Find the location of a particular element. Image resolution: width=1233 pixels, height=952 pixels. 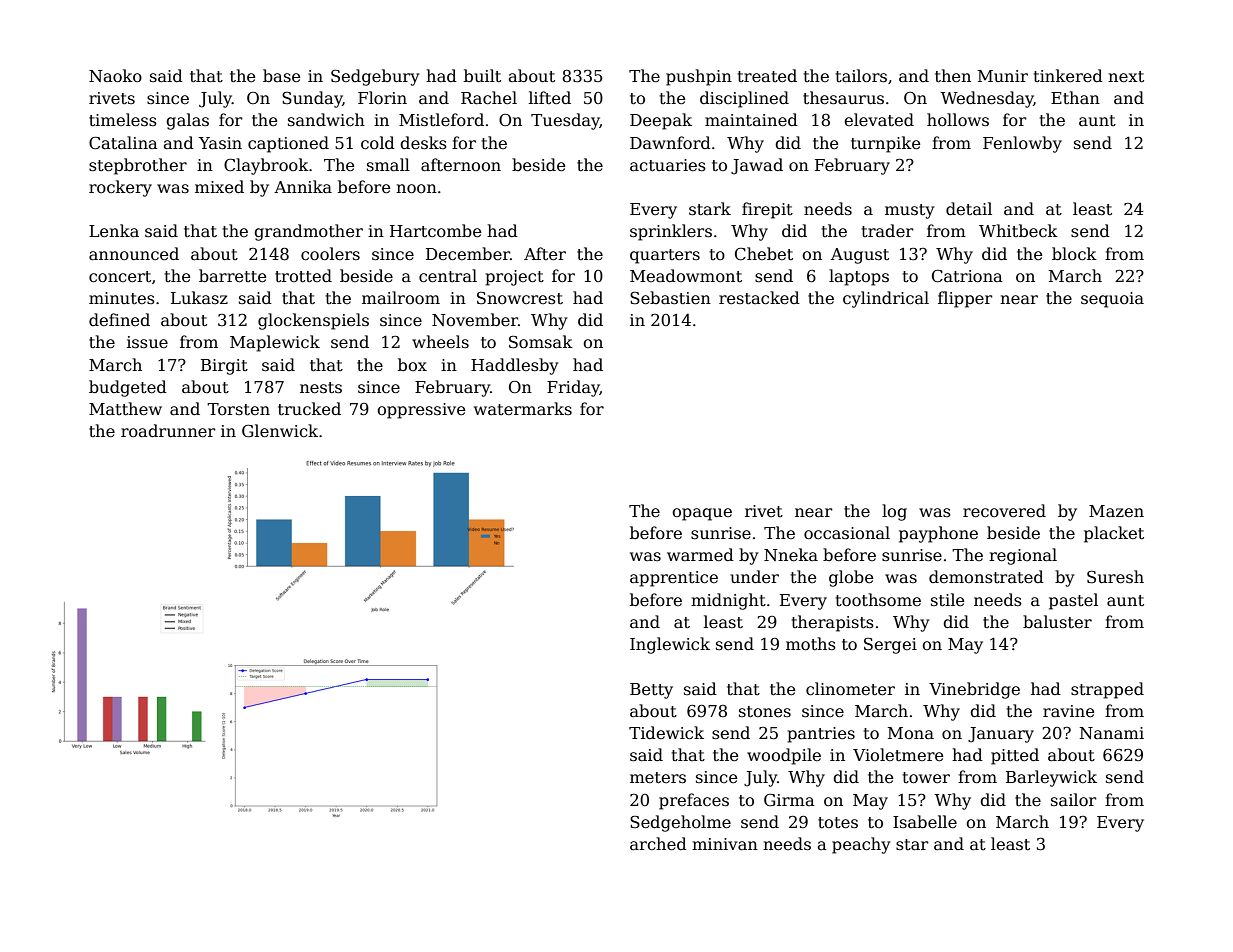

Fenlowby is located at coordinates (1022, 144).
